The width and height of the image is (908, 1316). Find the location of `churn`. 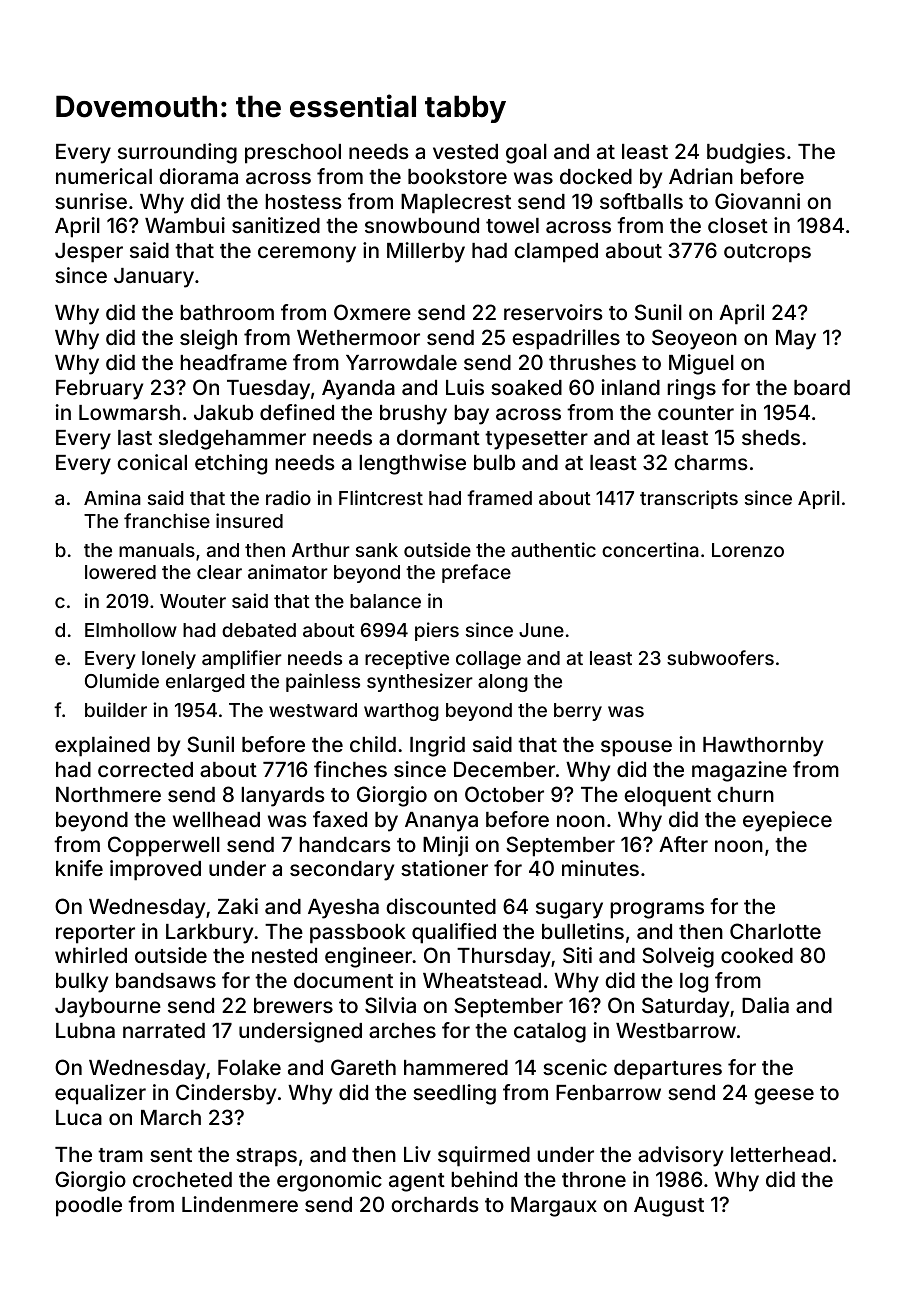

churn is located at coordinates (745, 794).
